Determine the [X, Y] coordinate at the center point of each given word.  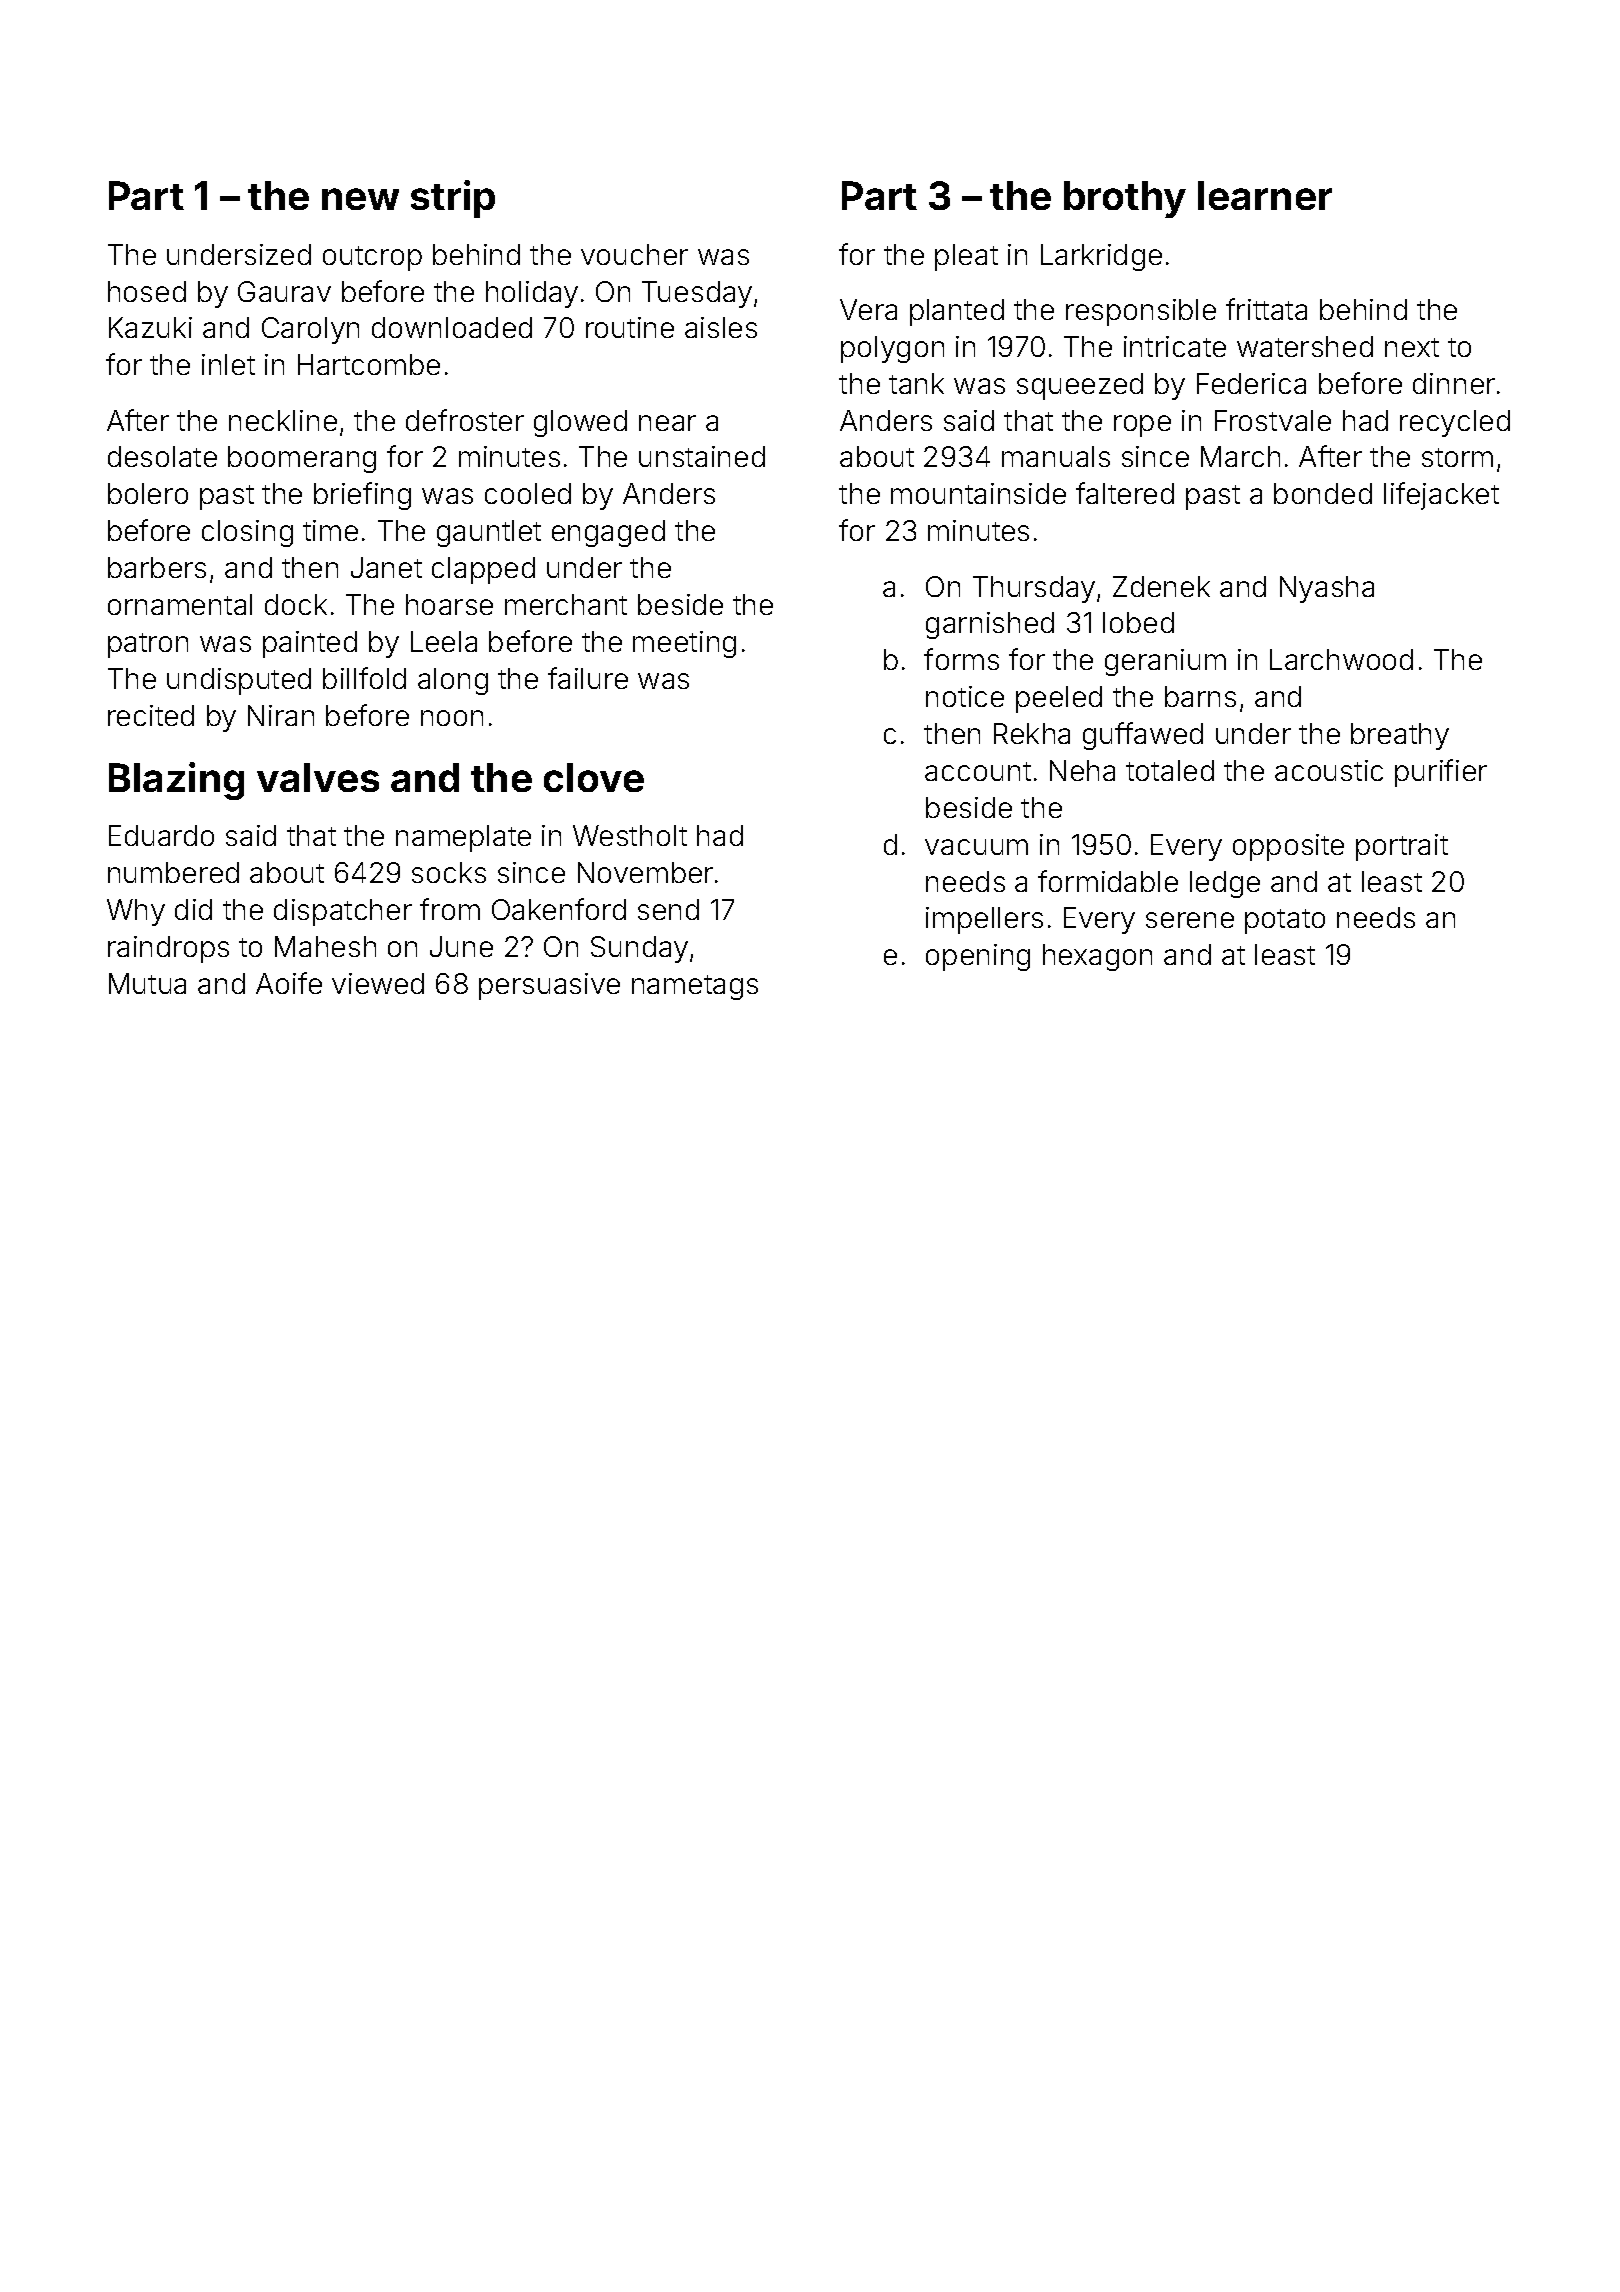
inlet [228, 364]
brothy [1125, 199]
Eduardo [161, 835]
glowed [580, 423]
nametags [695, 987]
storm [1457, 457]
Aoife [289, 983]
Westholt [630, 835]
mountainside [978, 493]
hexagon [1097, 957]
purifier [1441, 773]
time [330, 530]
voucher [634, 254]
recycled [1455, 423]
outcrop [372, 258]
